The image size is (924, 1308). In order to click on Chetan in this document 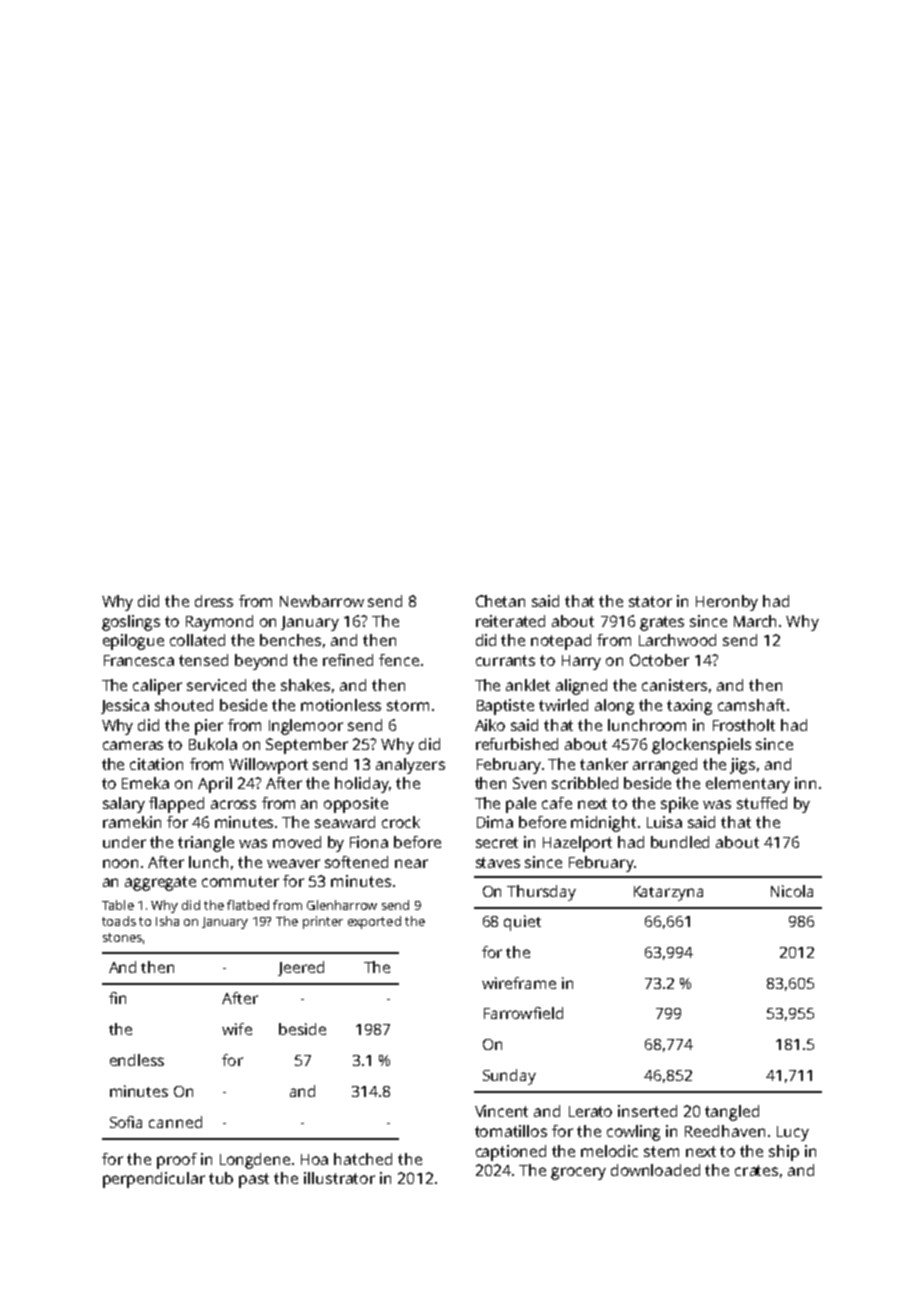, I will do `click(500, 601)`.
